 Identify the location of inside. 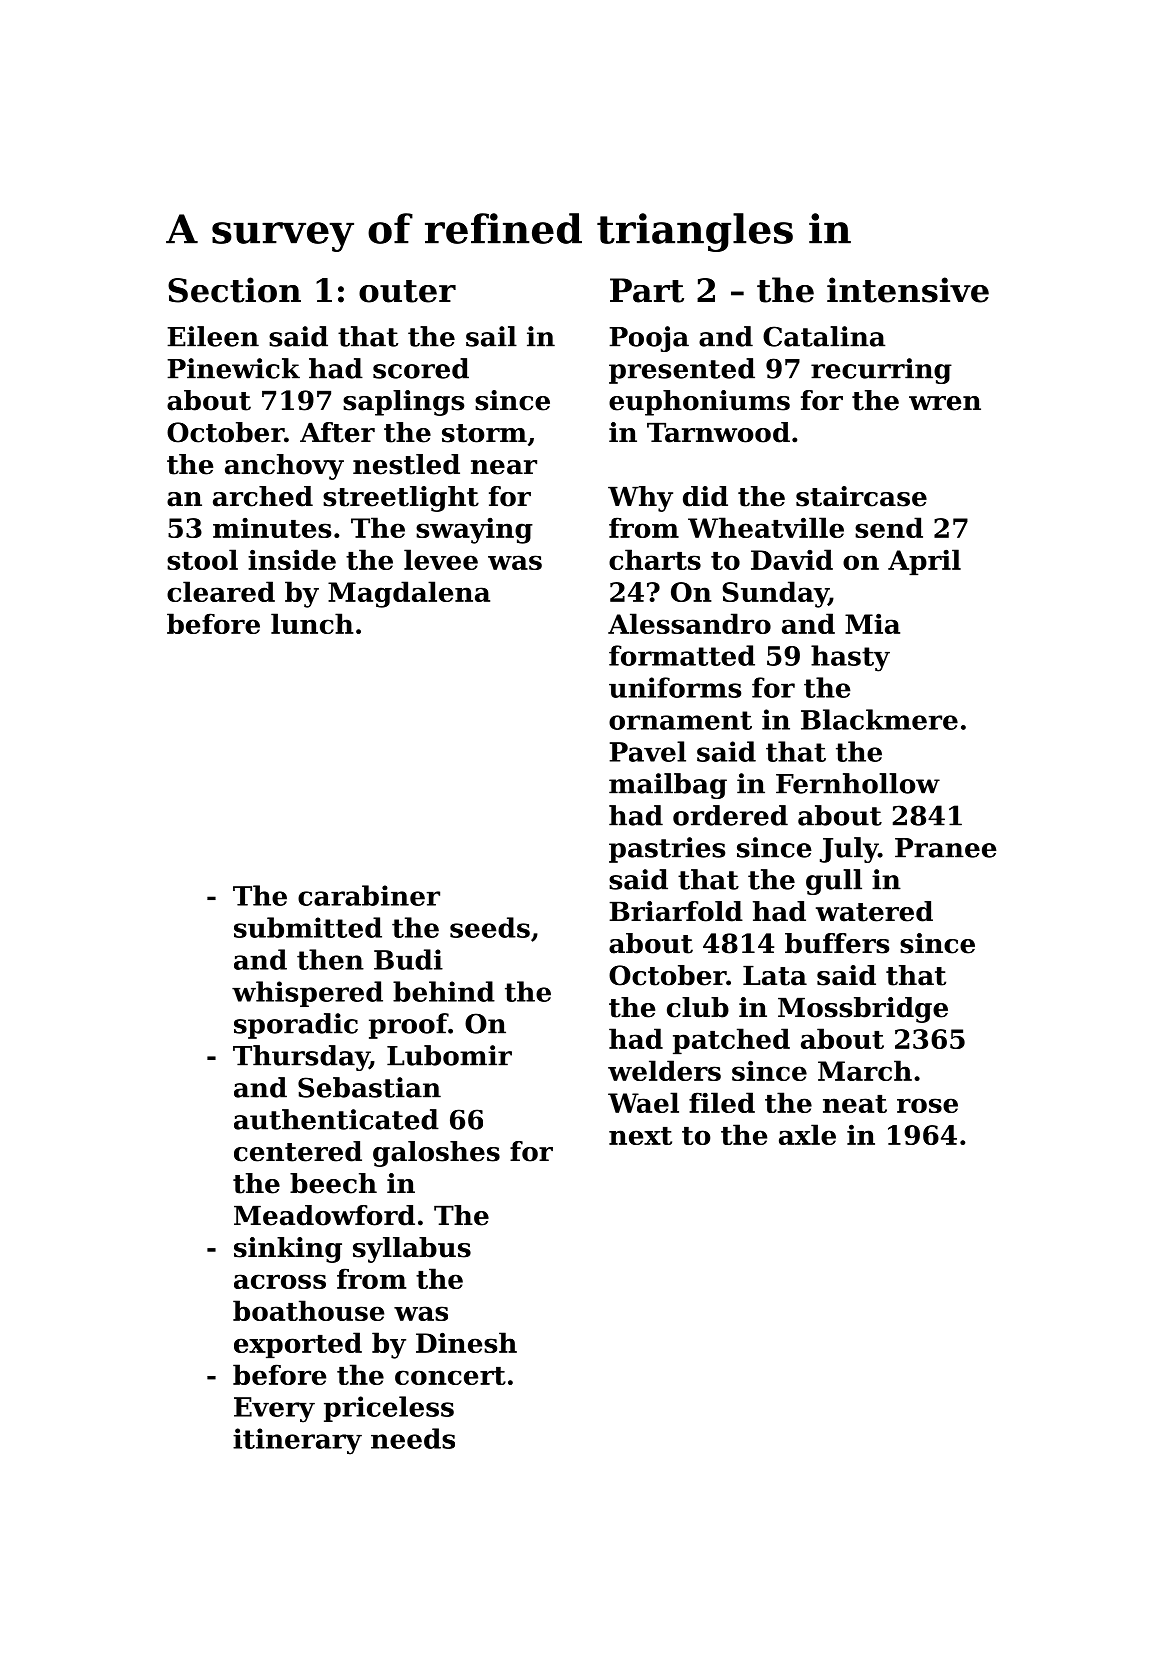
(292, 559).
